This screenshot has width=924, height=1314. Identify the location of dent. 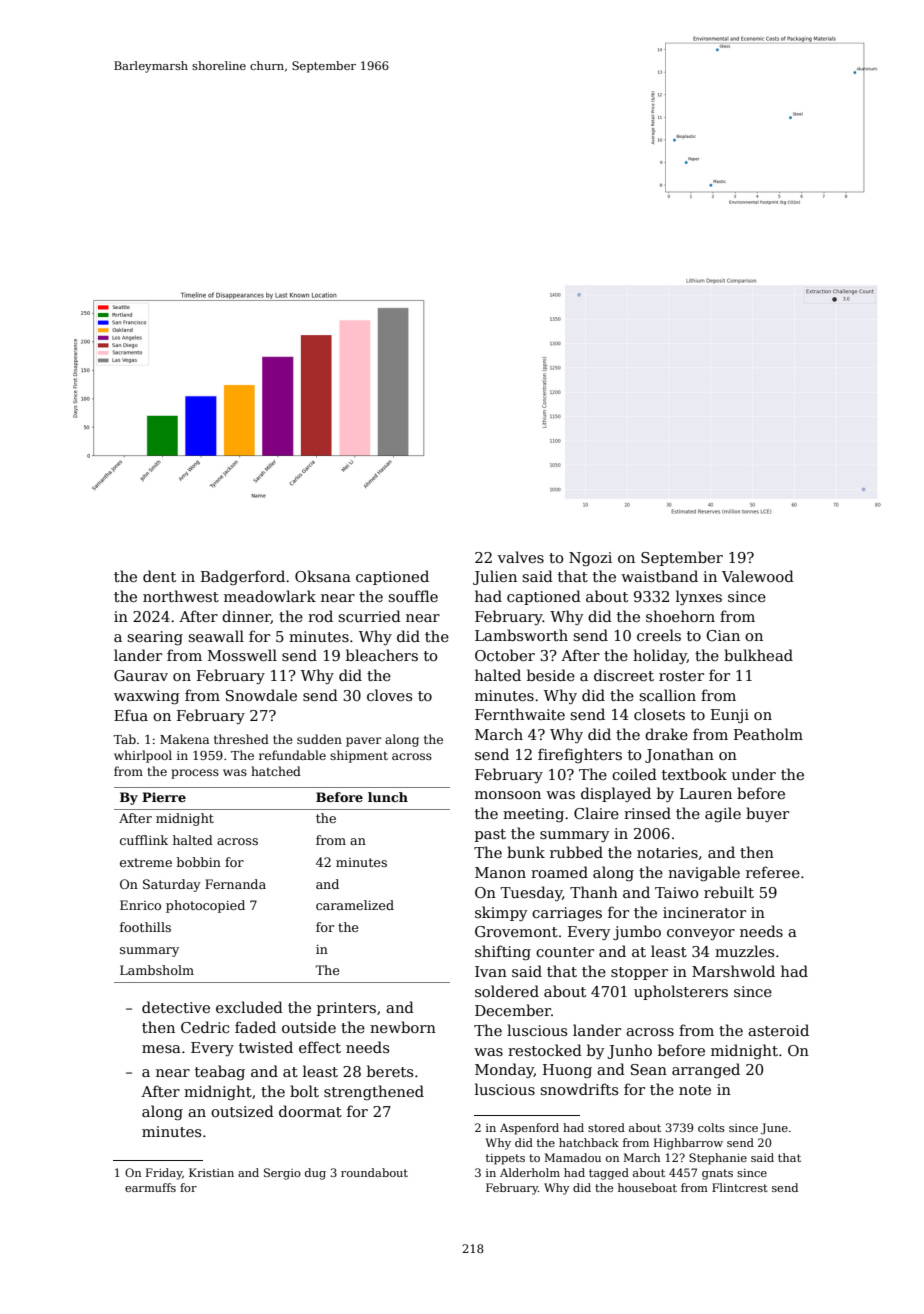
(159, 576).
